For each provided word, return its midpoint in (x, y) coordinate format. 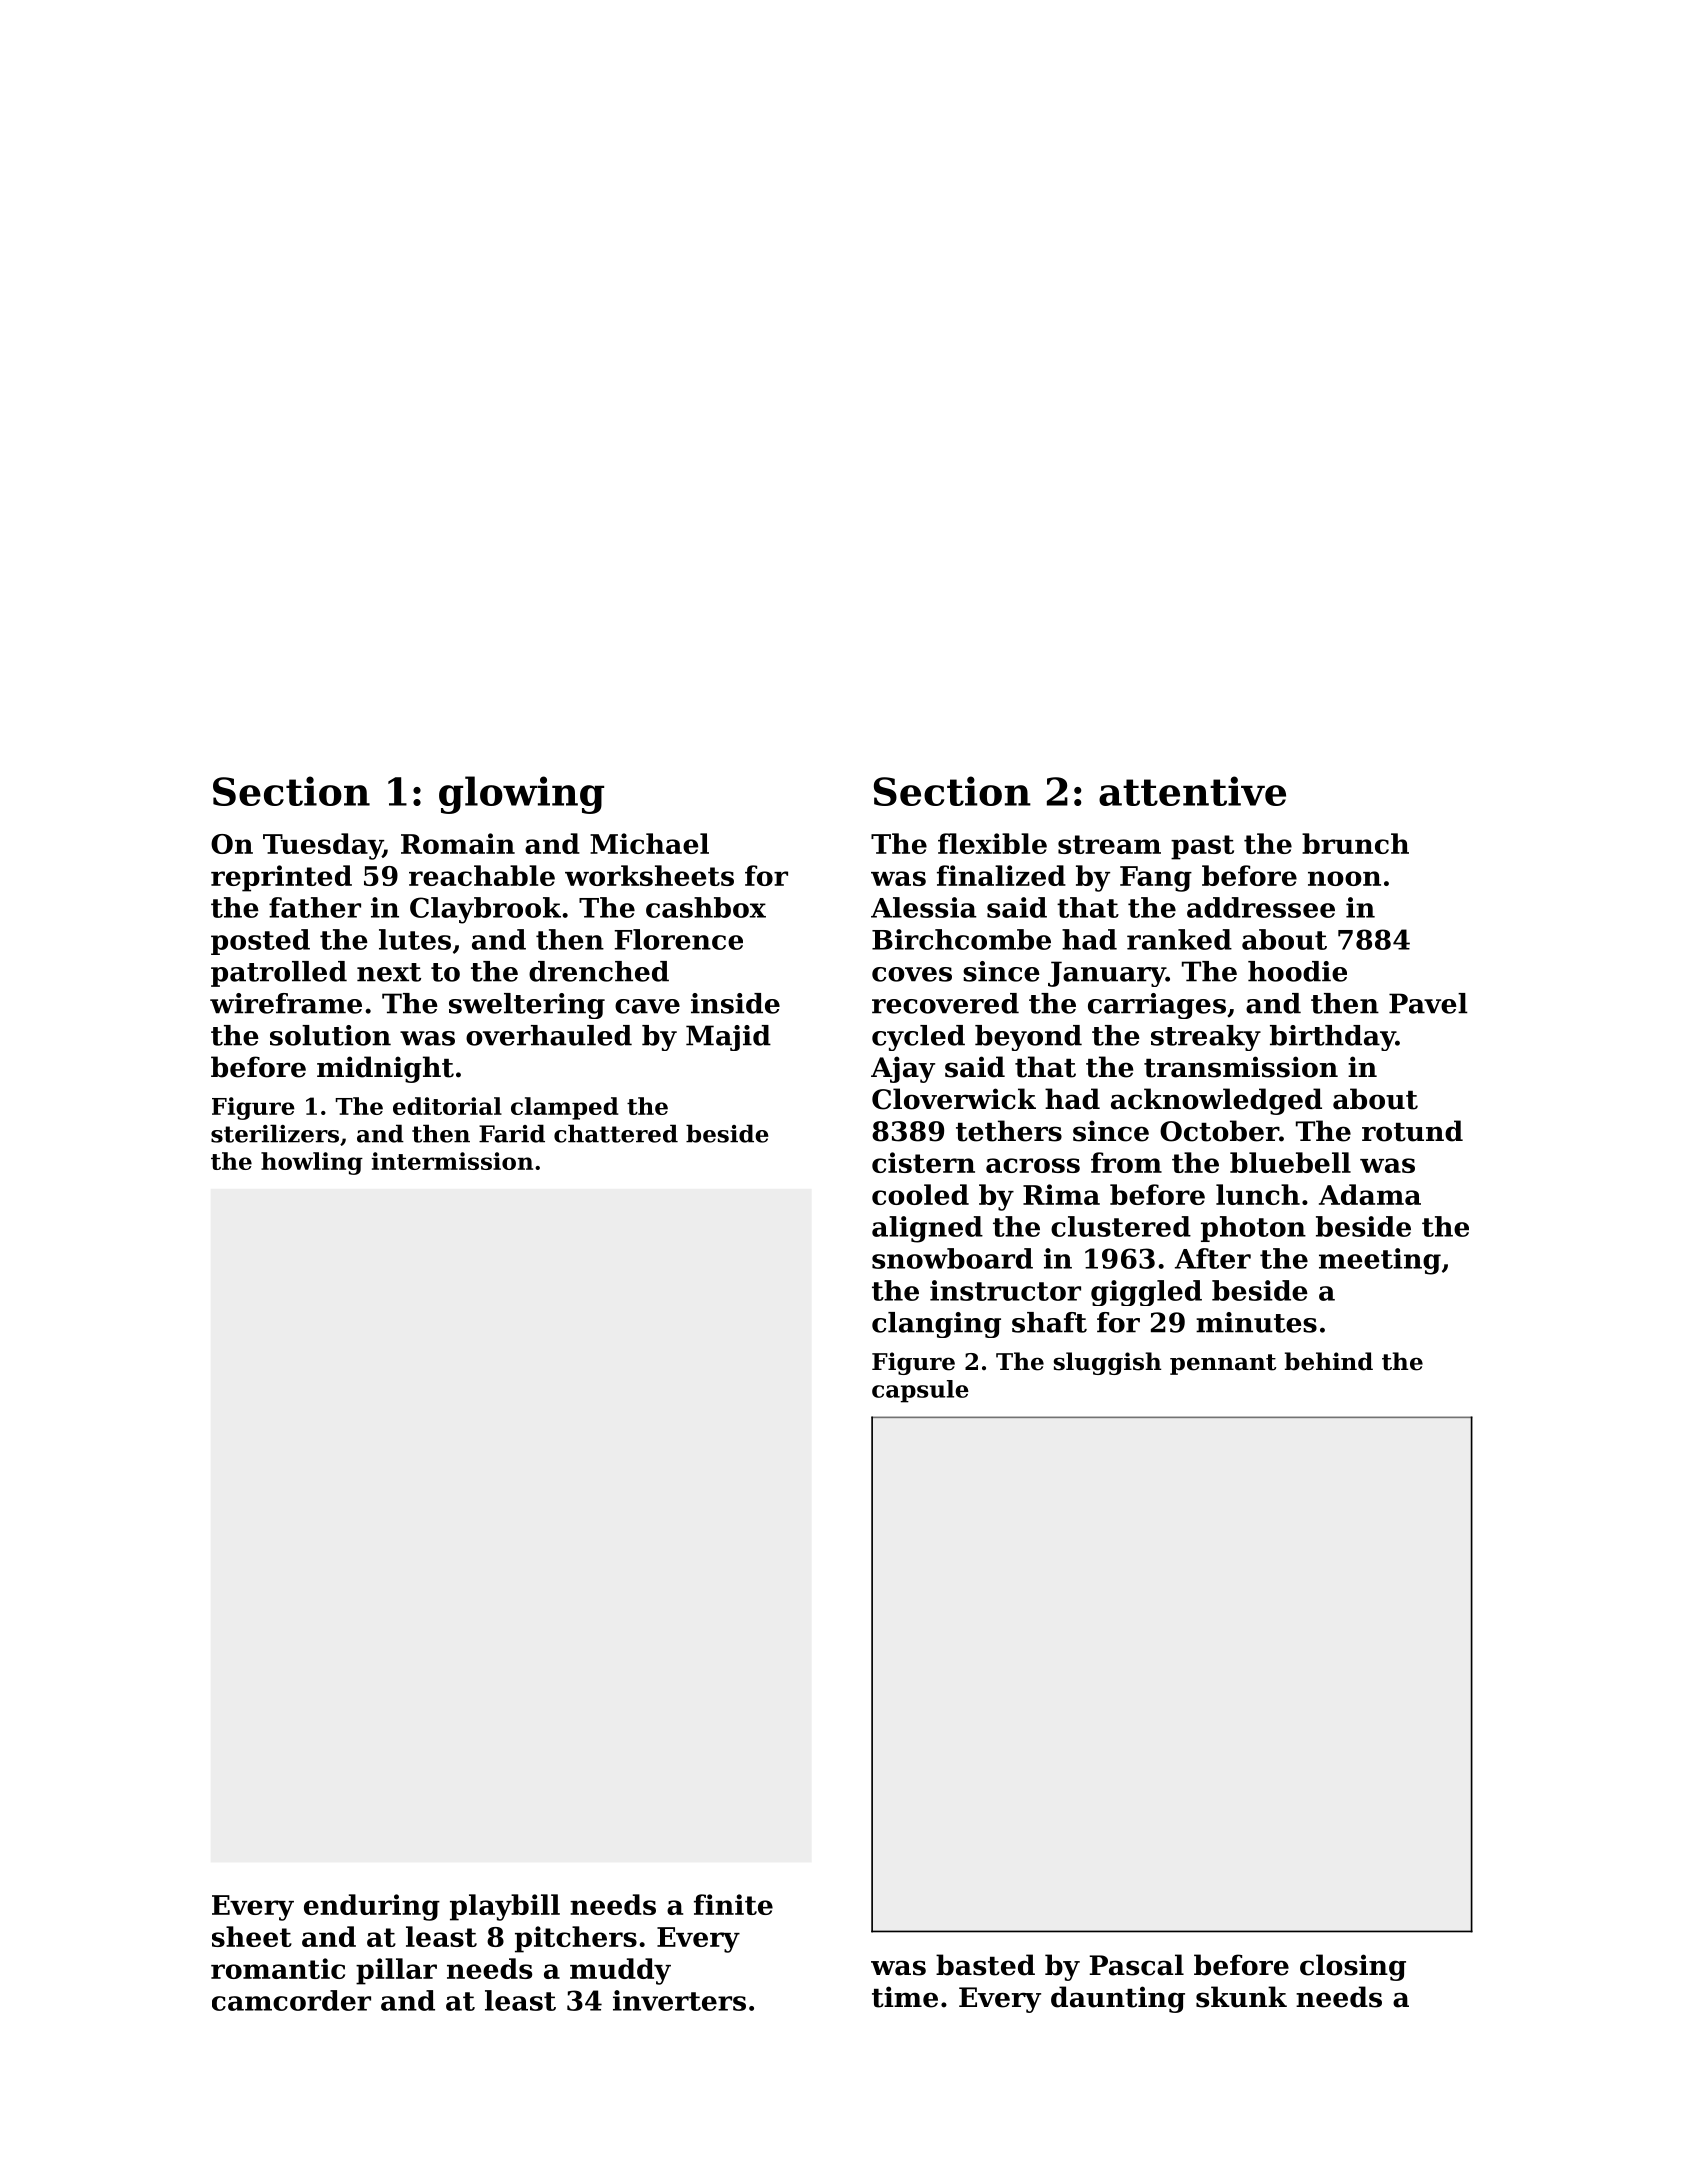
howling (312, 1163)
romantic (278, 1968)
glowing (521, 795)
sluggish (1107, 1363)
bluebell (1290, 1162)
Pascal (1136, 1965)
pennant (1223, 1364)
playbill (505, 1907)
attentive (1192, 791)
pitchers (576, 1939)
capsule (920, 1391)
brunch (1355, 843)
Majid (728, 1038)
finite (733, 1904)
